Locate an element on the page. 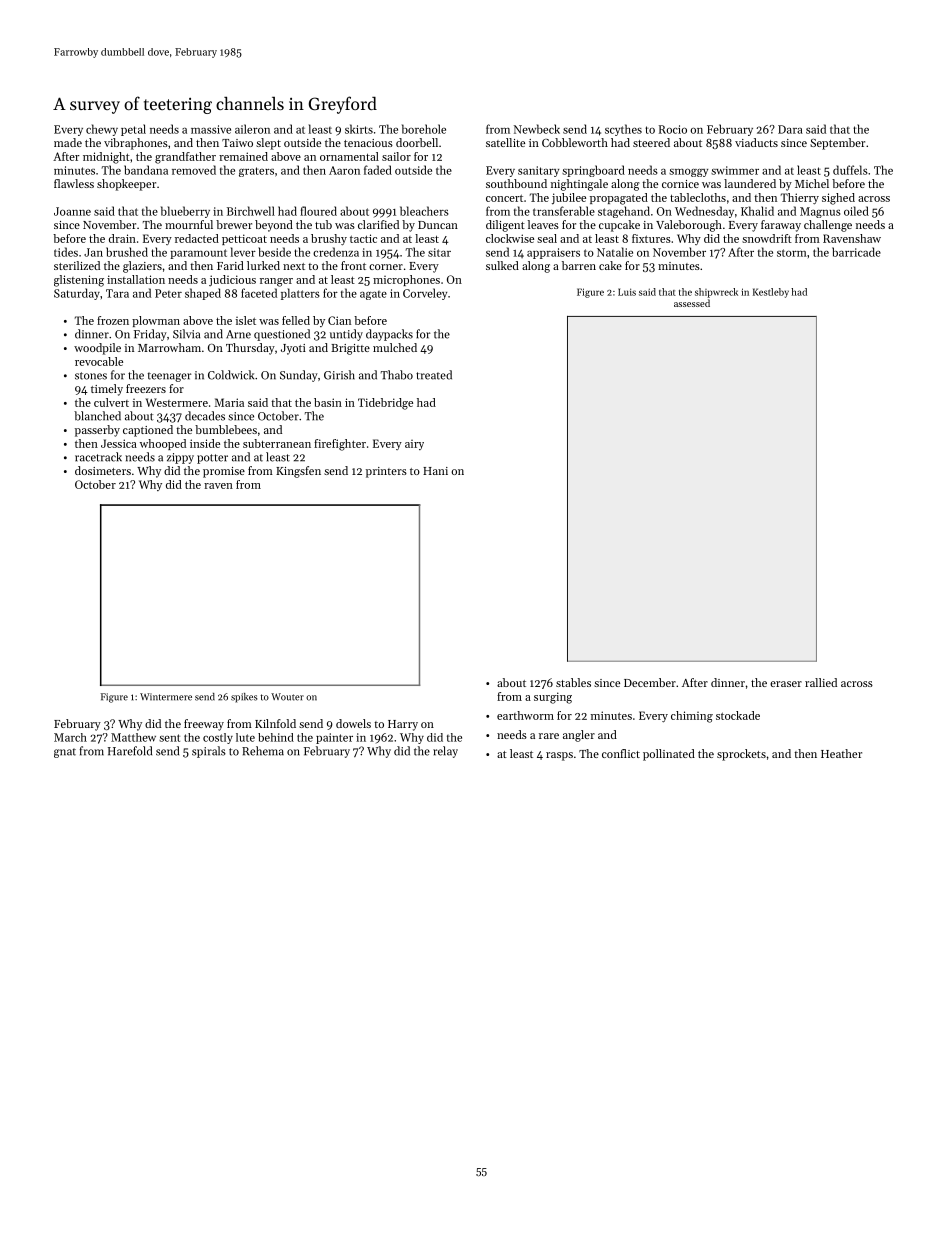  assessed is located at coordinates (692, 303).
